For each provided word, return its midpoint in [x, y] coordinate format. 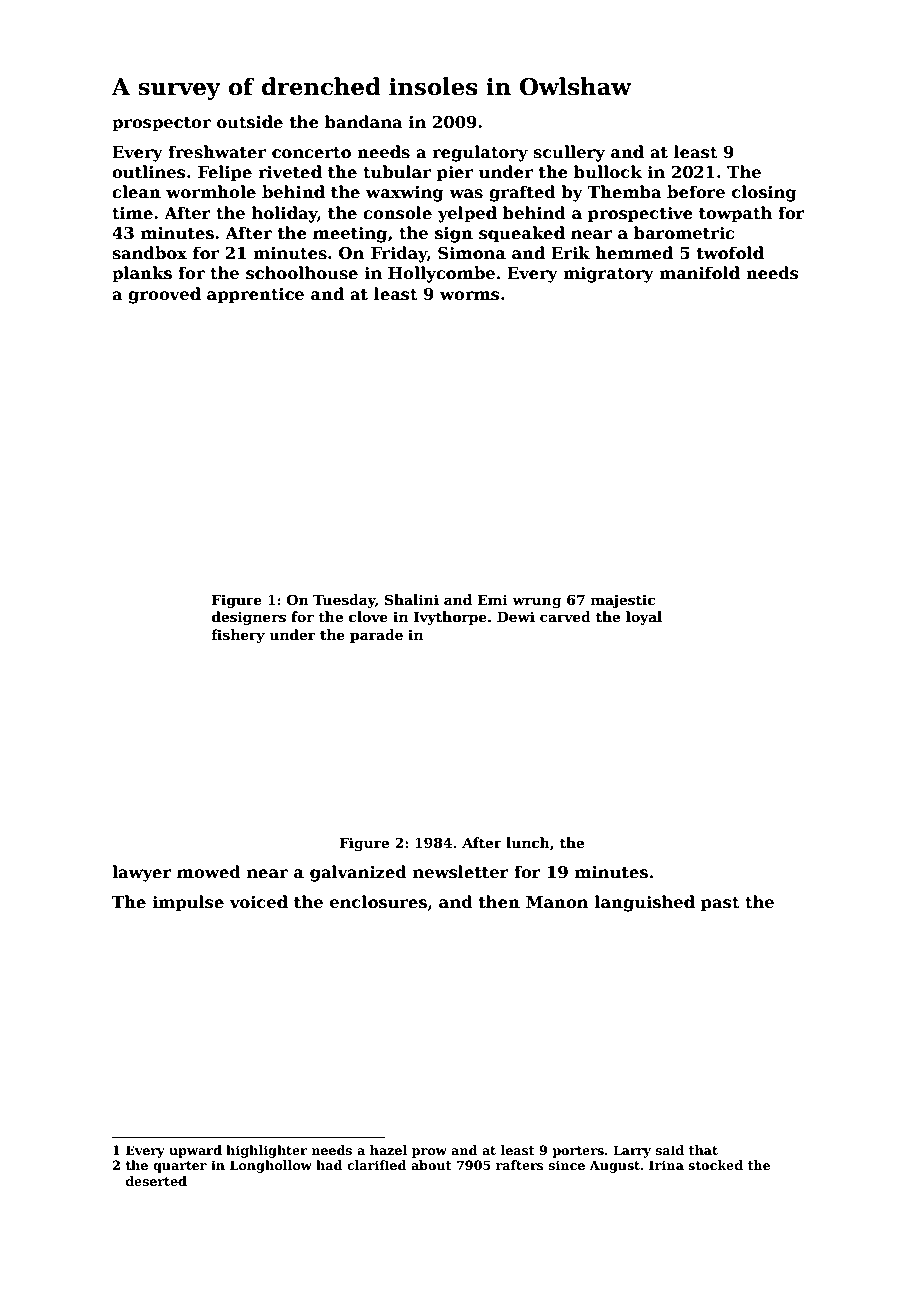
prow [429, 1153]
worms [469, 296]
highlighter [266, 1151]
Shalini [412, 599]
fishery [238, 636]
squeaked [522, 234]
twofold [730, 253]
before [696, 192]
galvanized [358, 873]
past [720, 904]
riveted [290, 172]
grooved [164, 295]
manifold [699, 272]
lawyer [142, 873]
